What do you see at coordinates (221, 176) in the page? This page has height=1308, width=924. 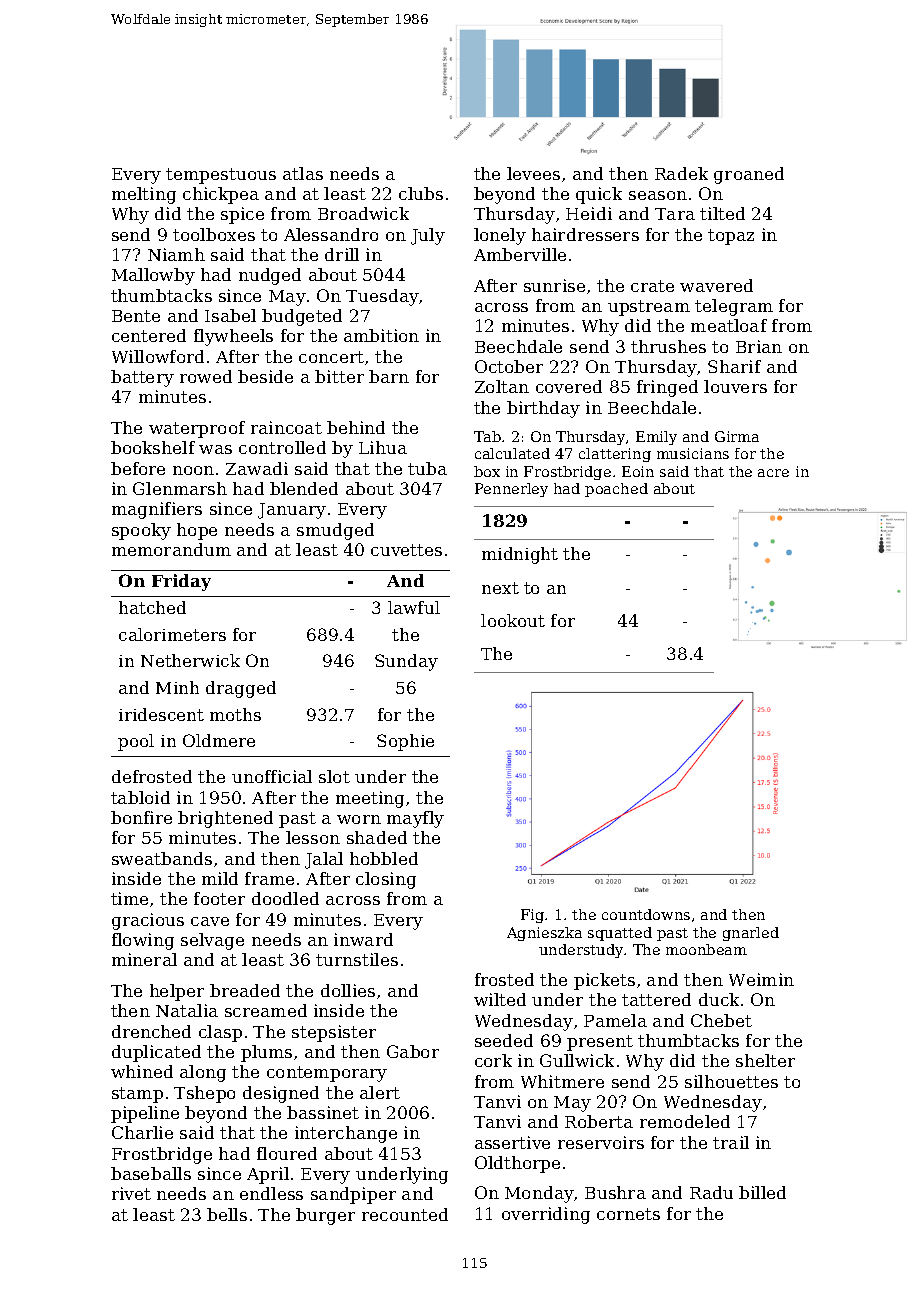 I see `tempestuous` at bounding box center [221, 176].
